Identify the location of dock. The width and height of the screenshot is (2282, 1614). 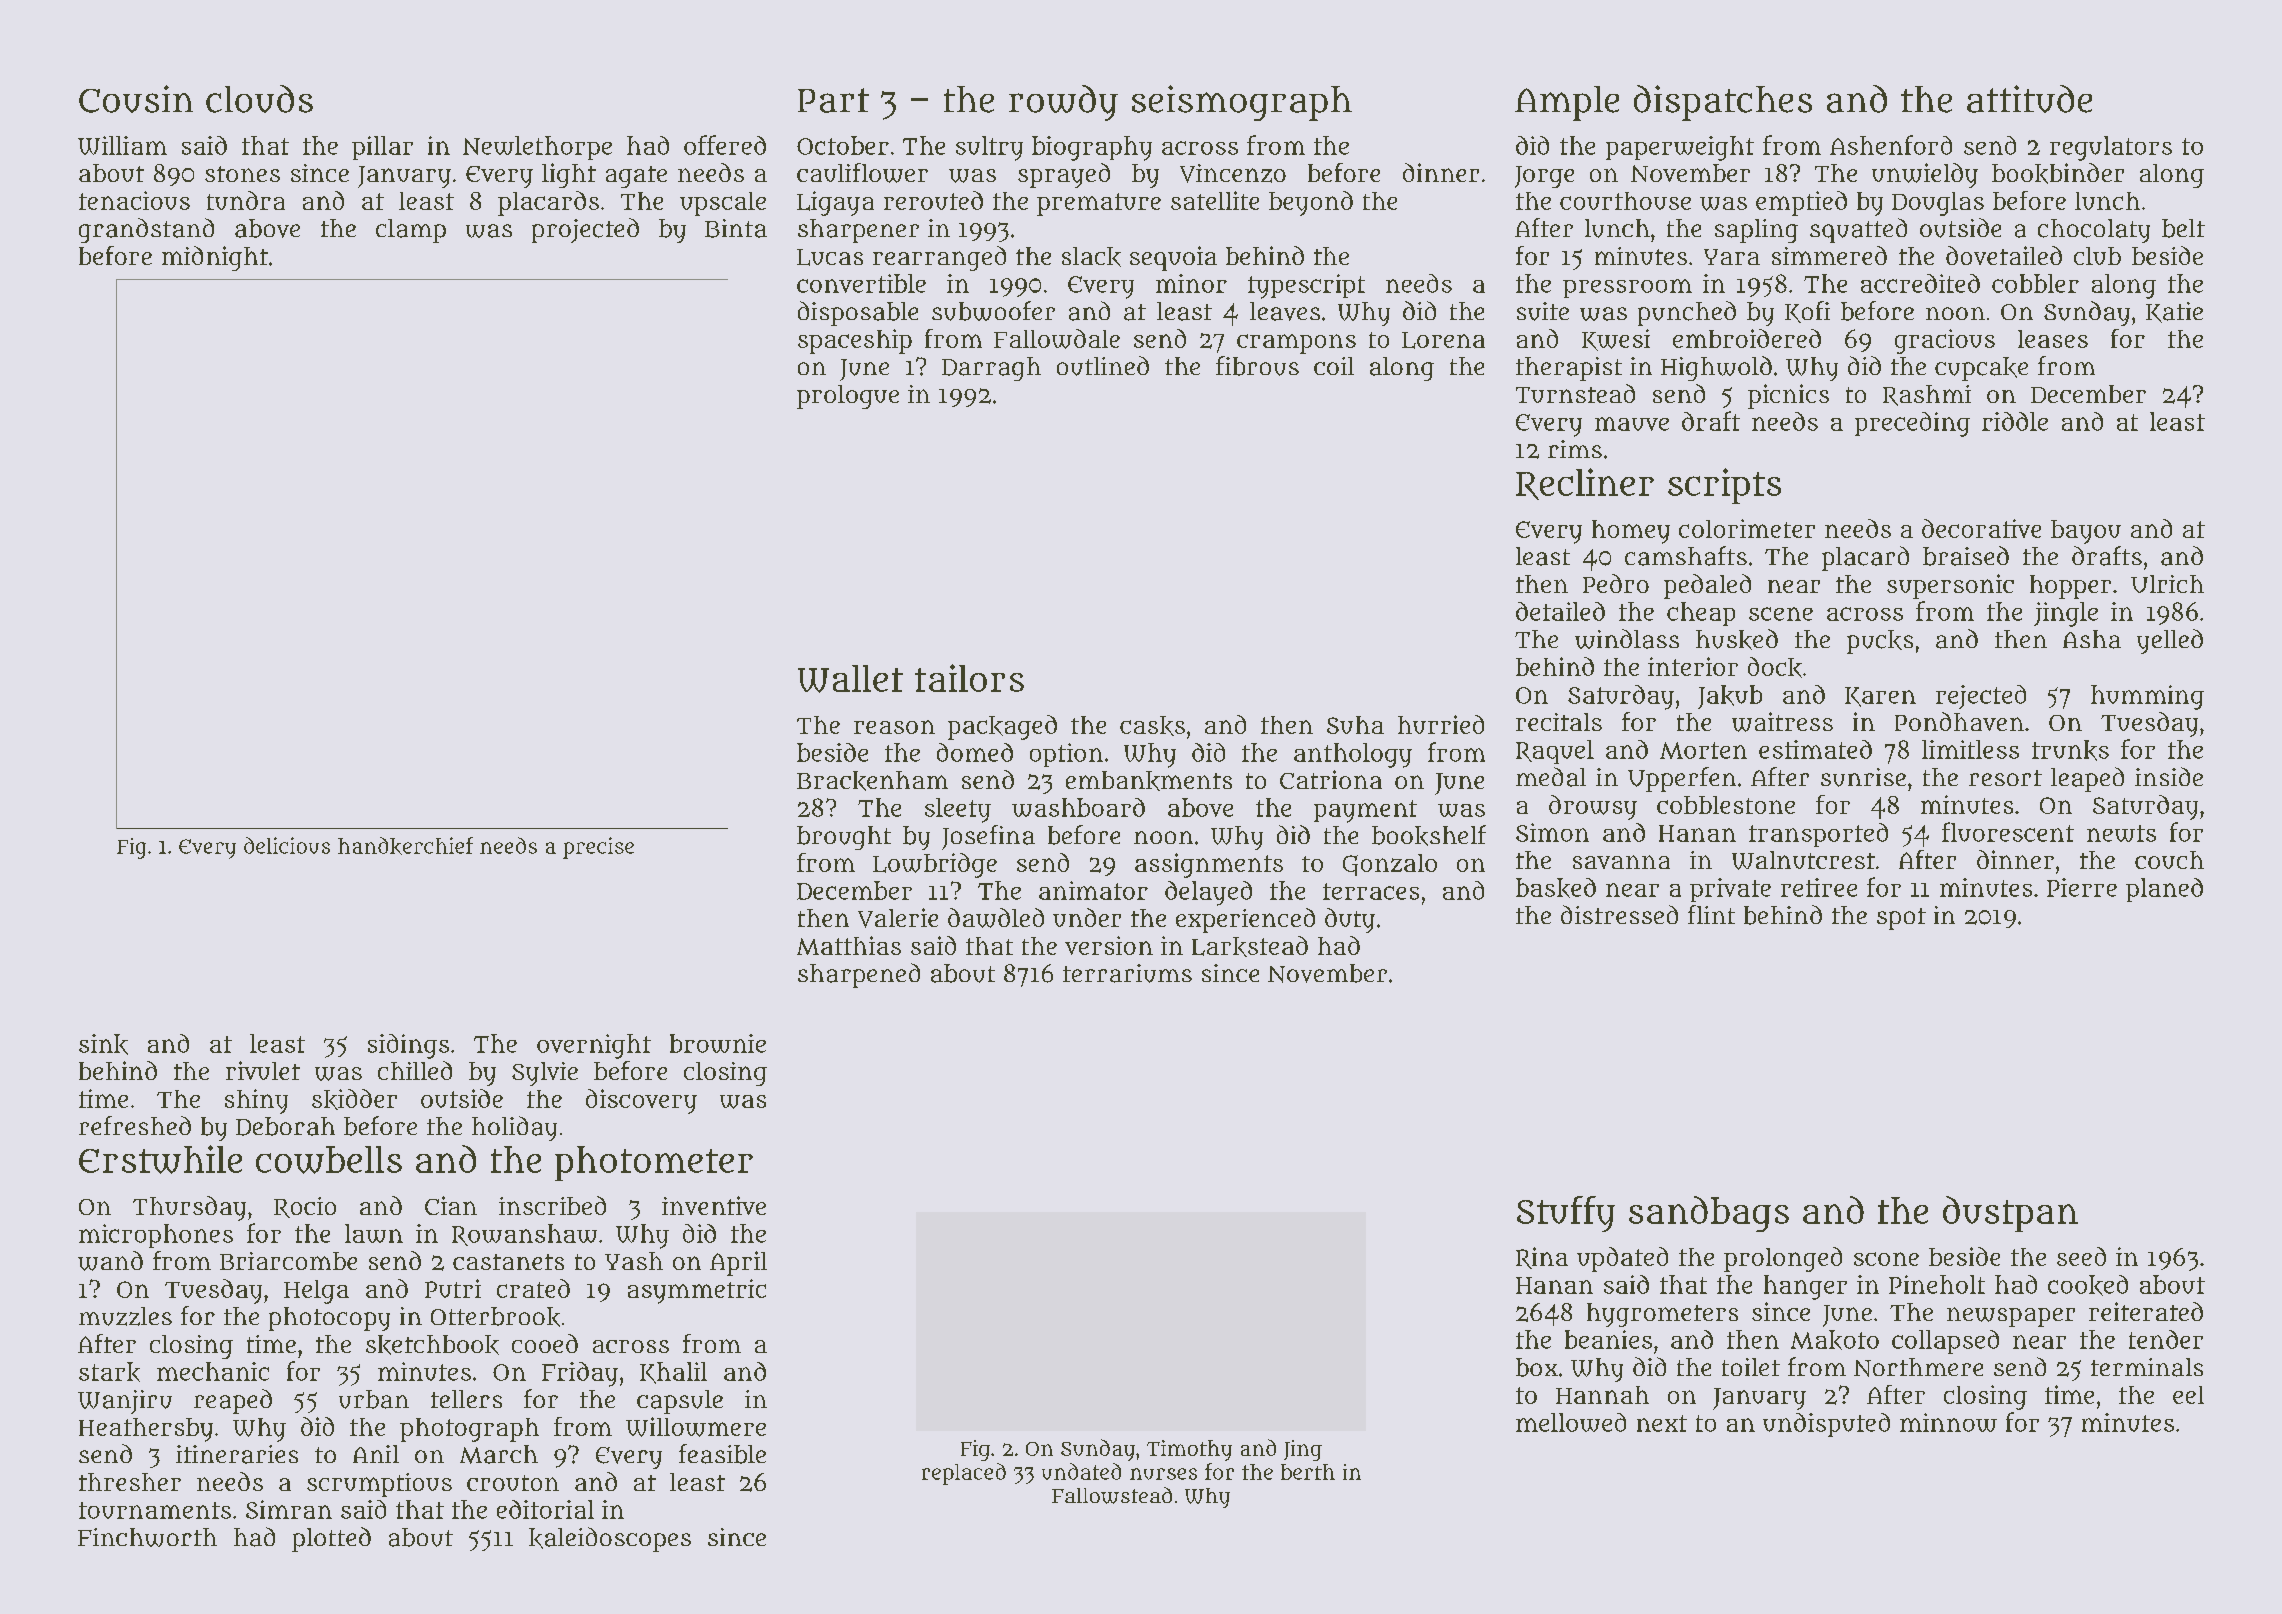
(1775, 667).
